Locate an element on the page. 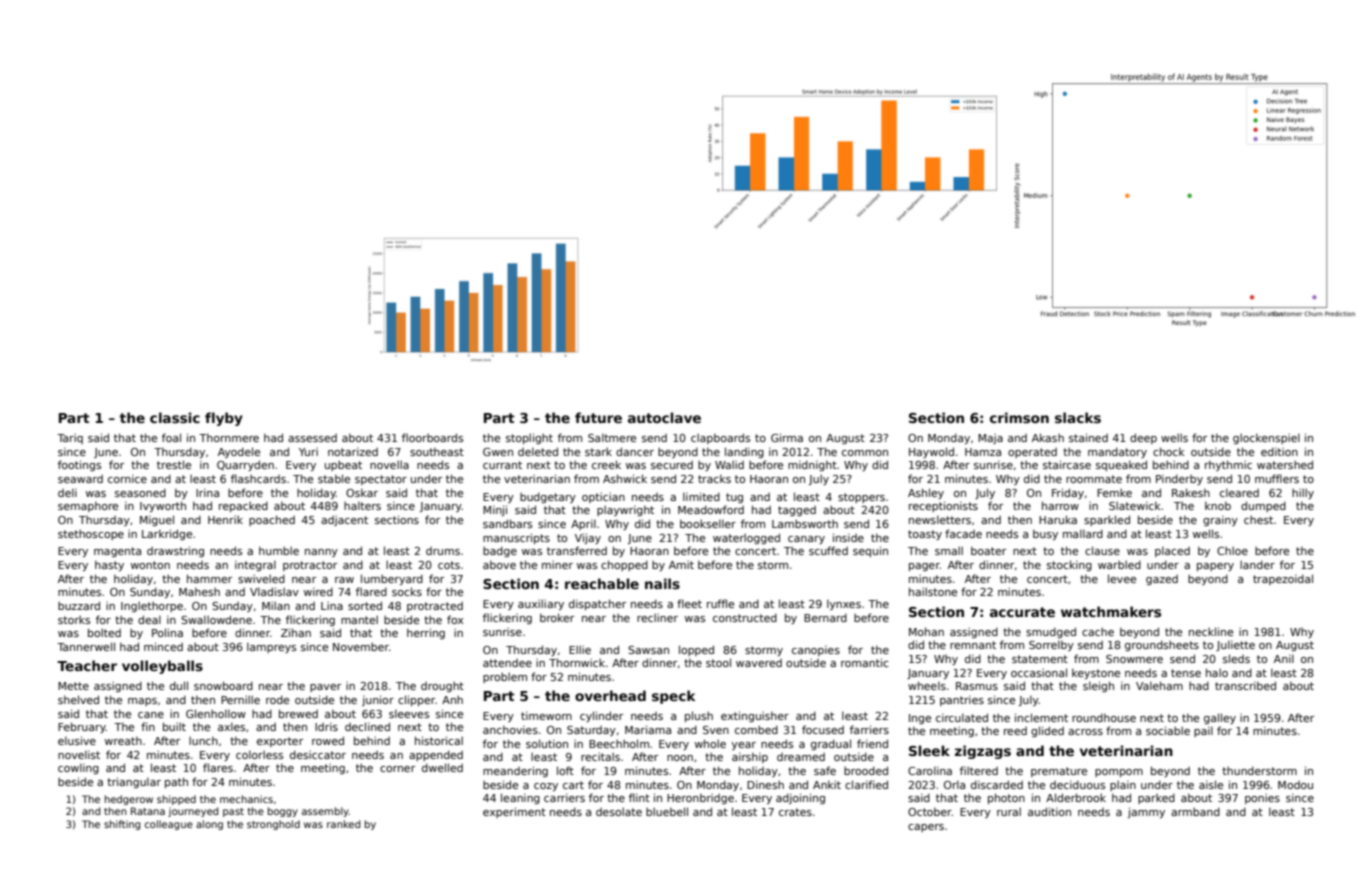 This document has height=887, width=1372. roundhouse is located at coordinates (1104, 717).
